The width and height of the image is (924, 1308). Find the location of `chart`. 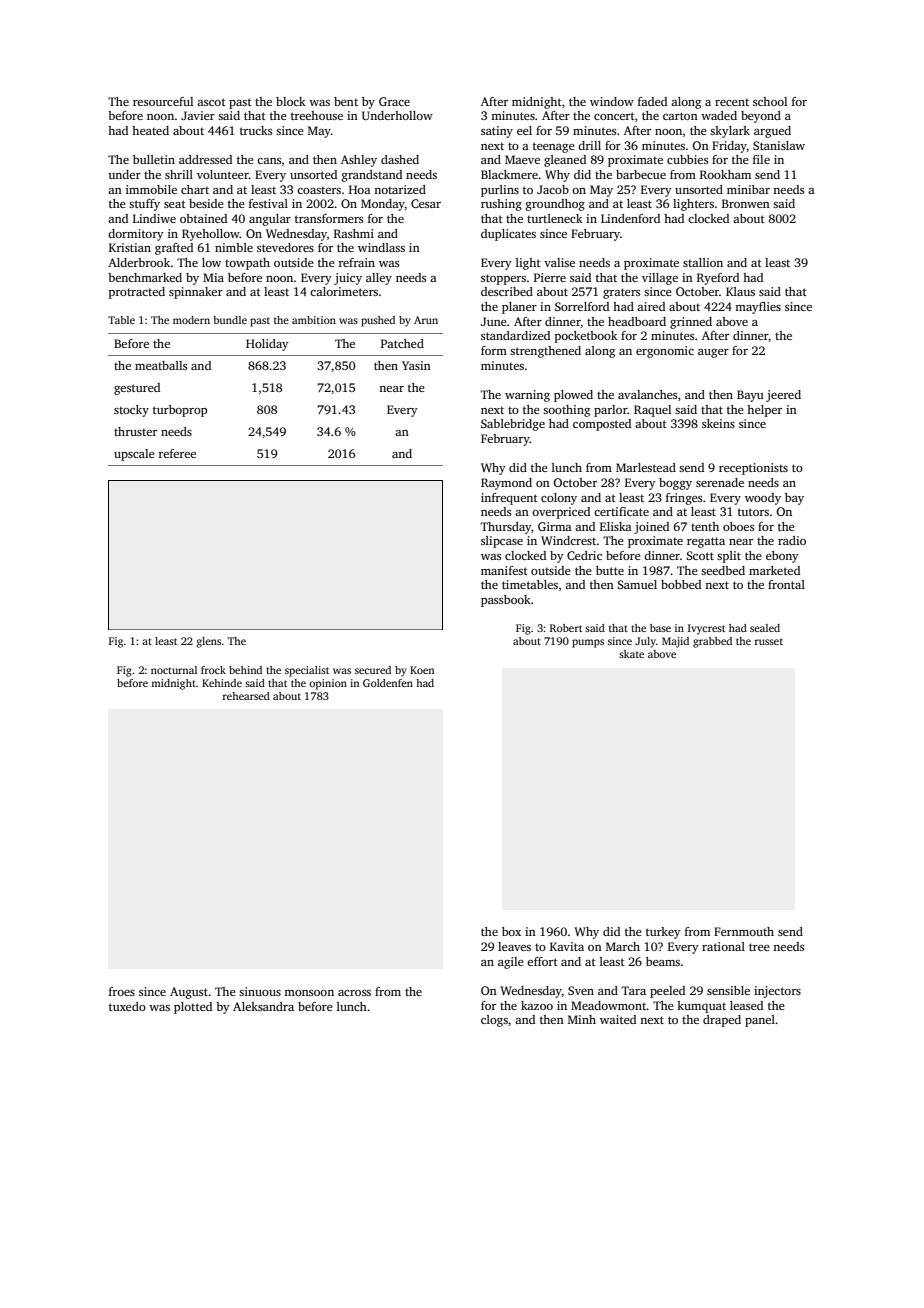

chart is located at coordinates (195, 189).
